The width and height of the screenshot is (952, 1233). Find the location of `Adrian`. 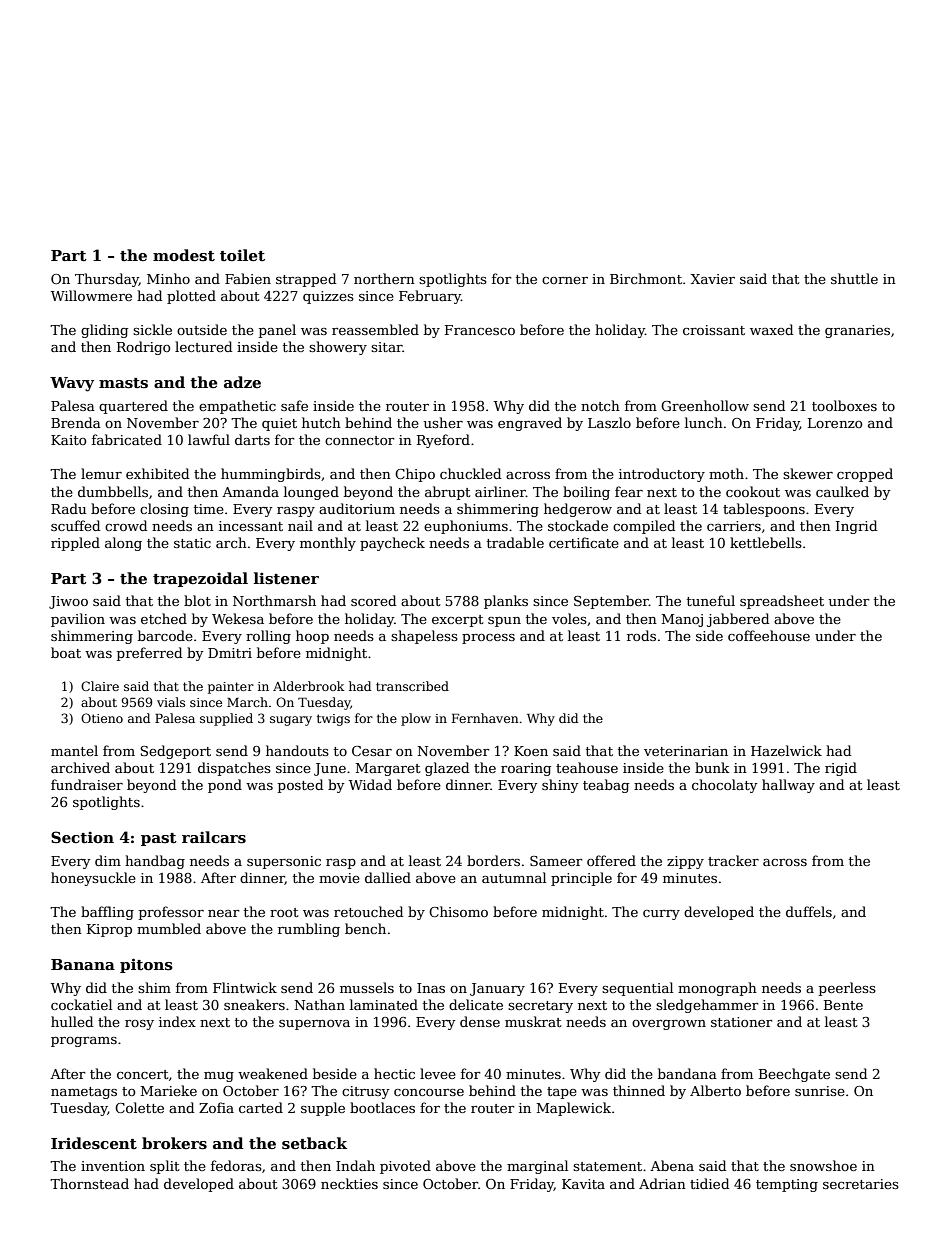

Adrian is located at coordinates (662, 1183).
